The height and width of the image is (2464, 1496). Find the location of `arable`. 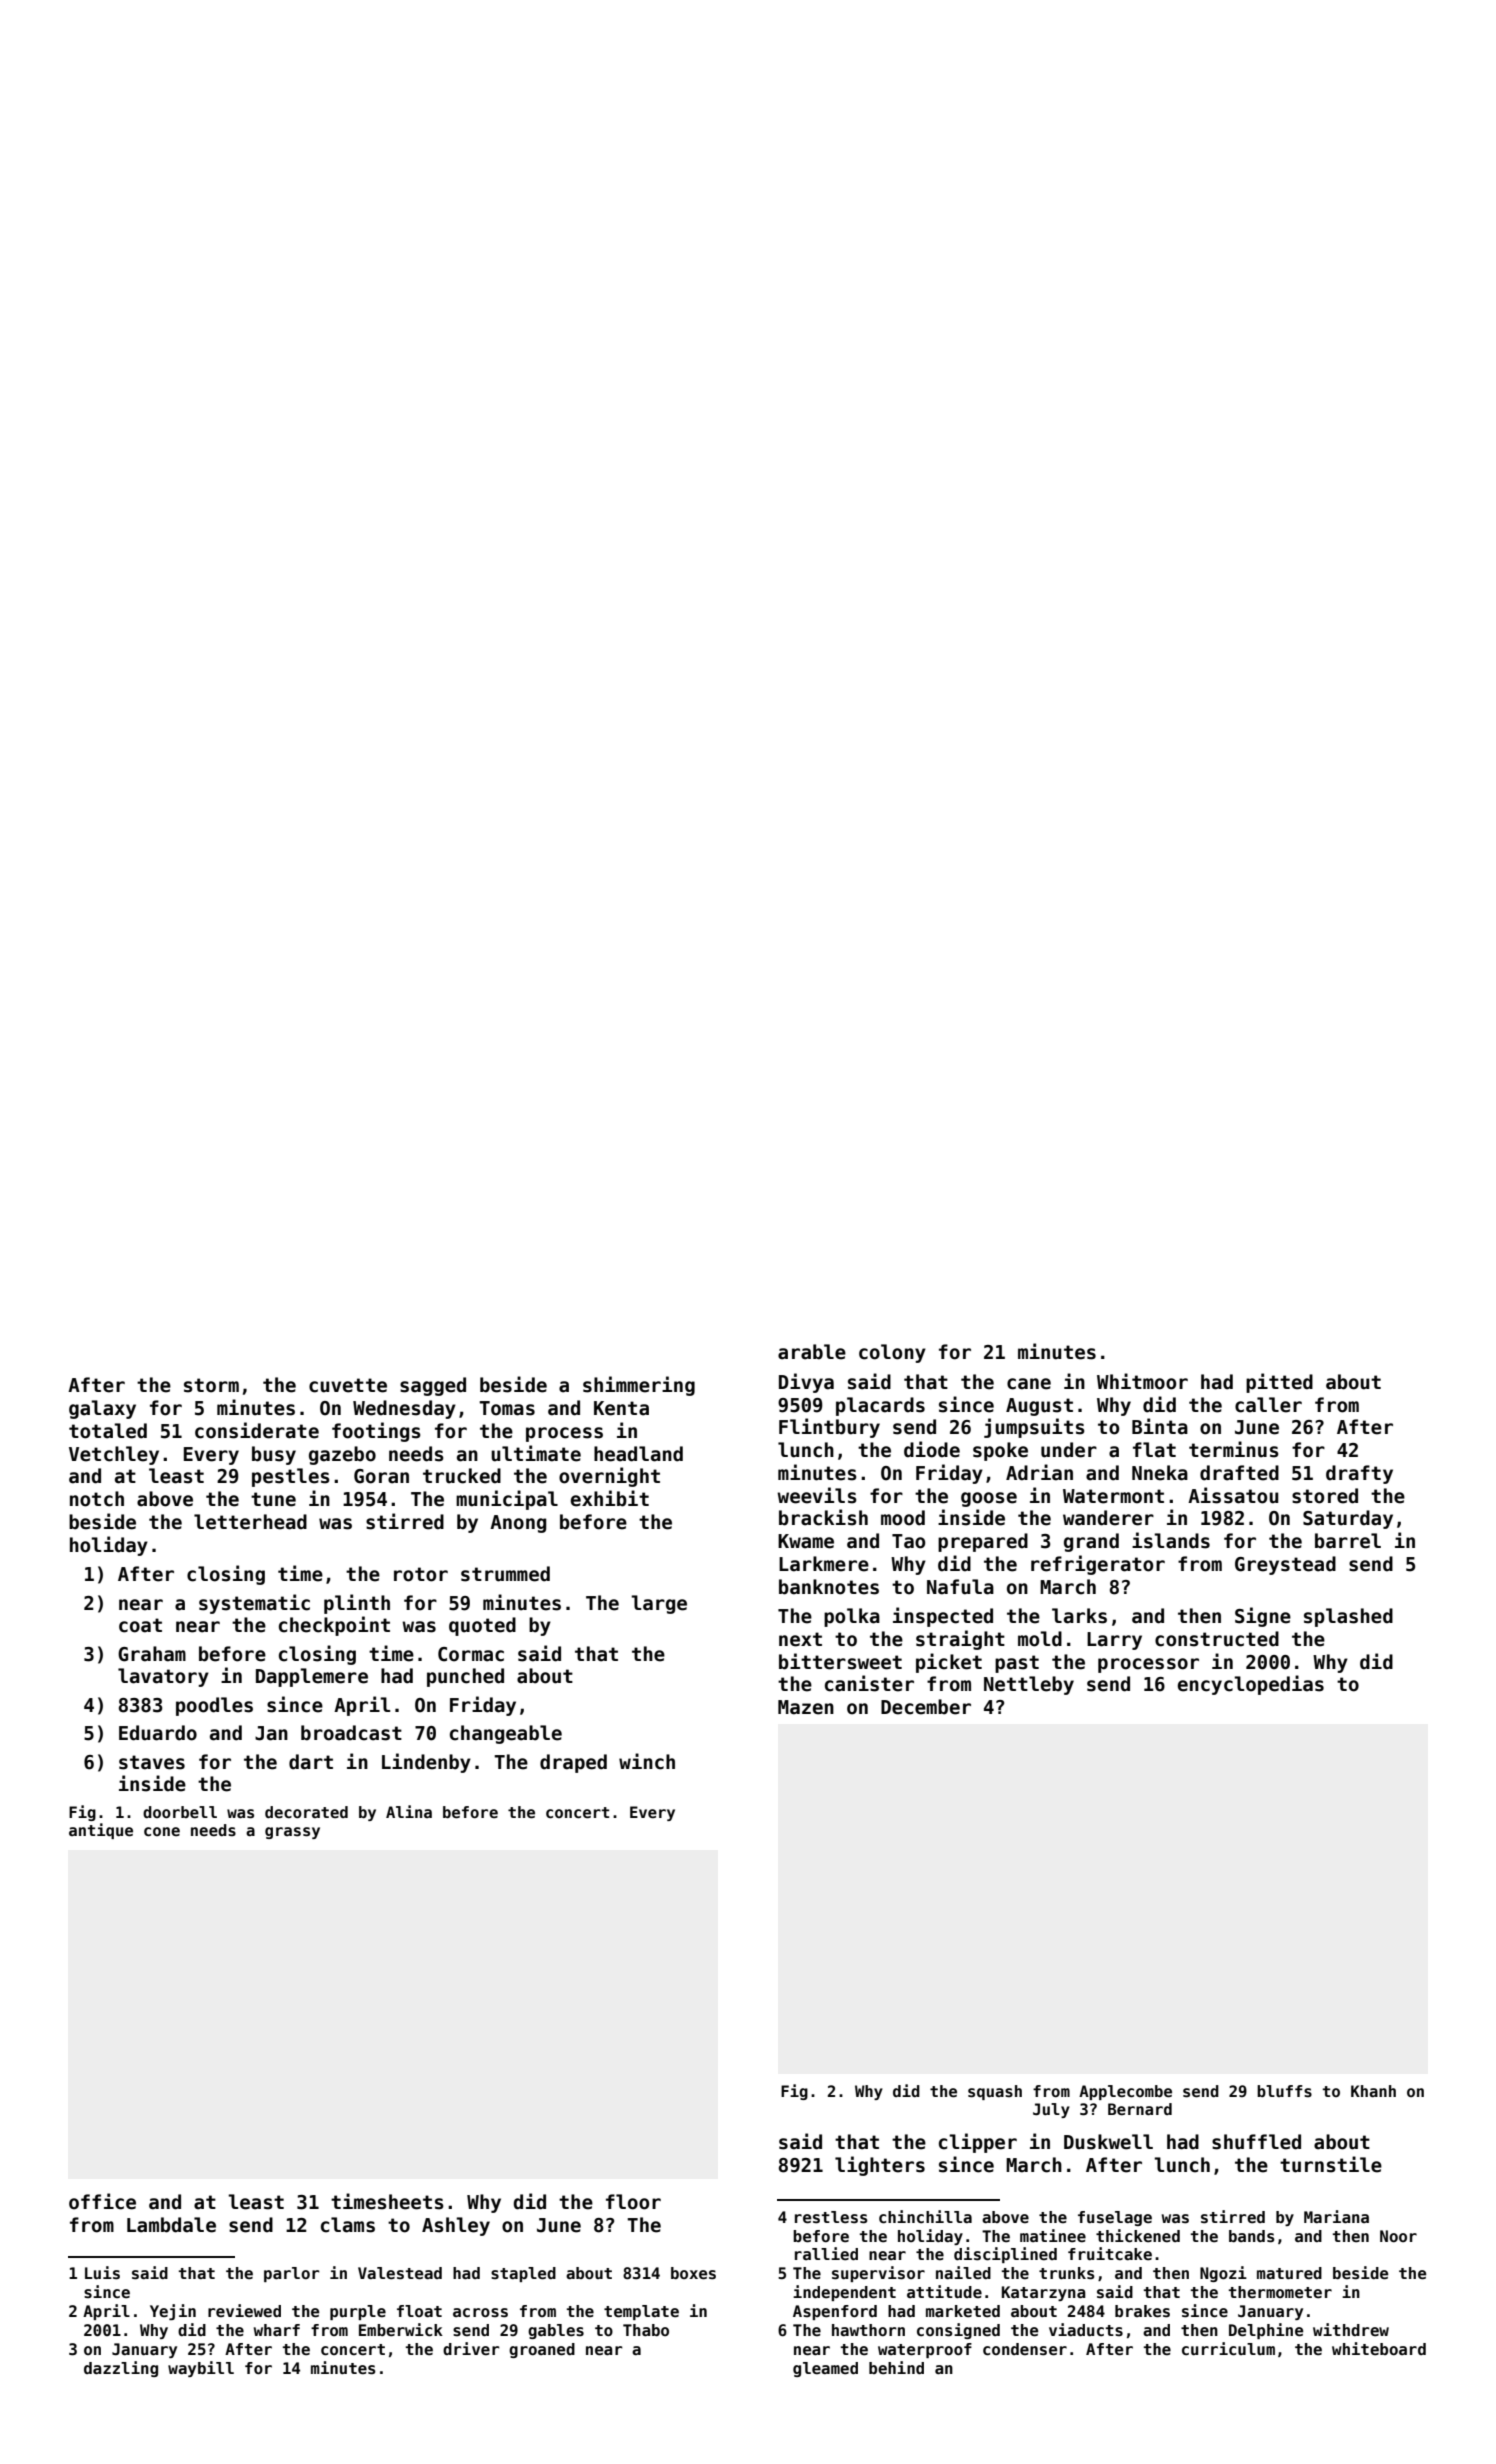

arable is located at coordinates (812, 1352).
